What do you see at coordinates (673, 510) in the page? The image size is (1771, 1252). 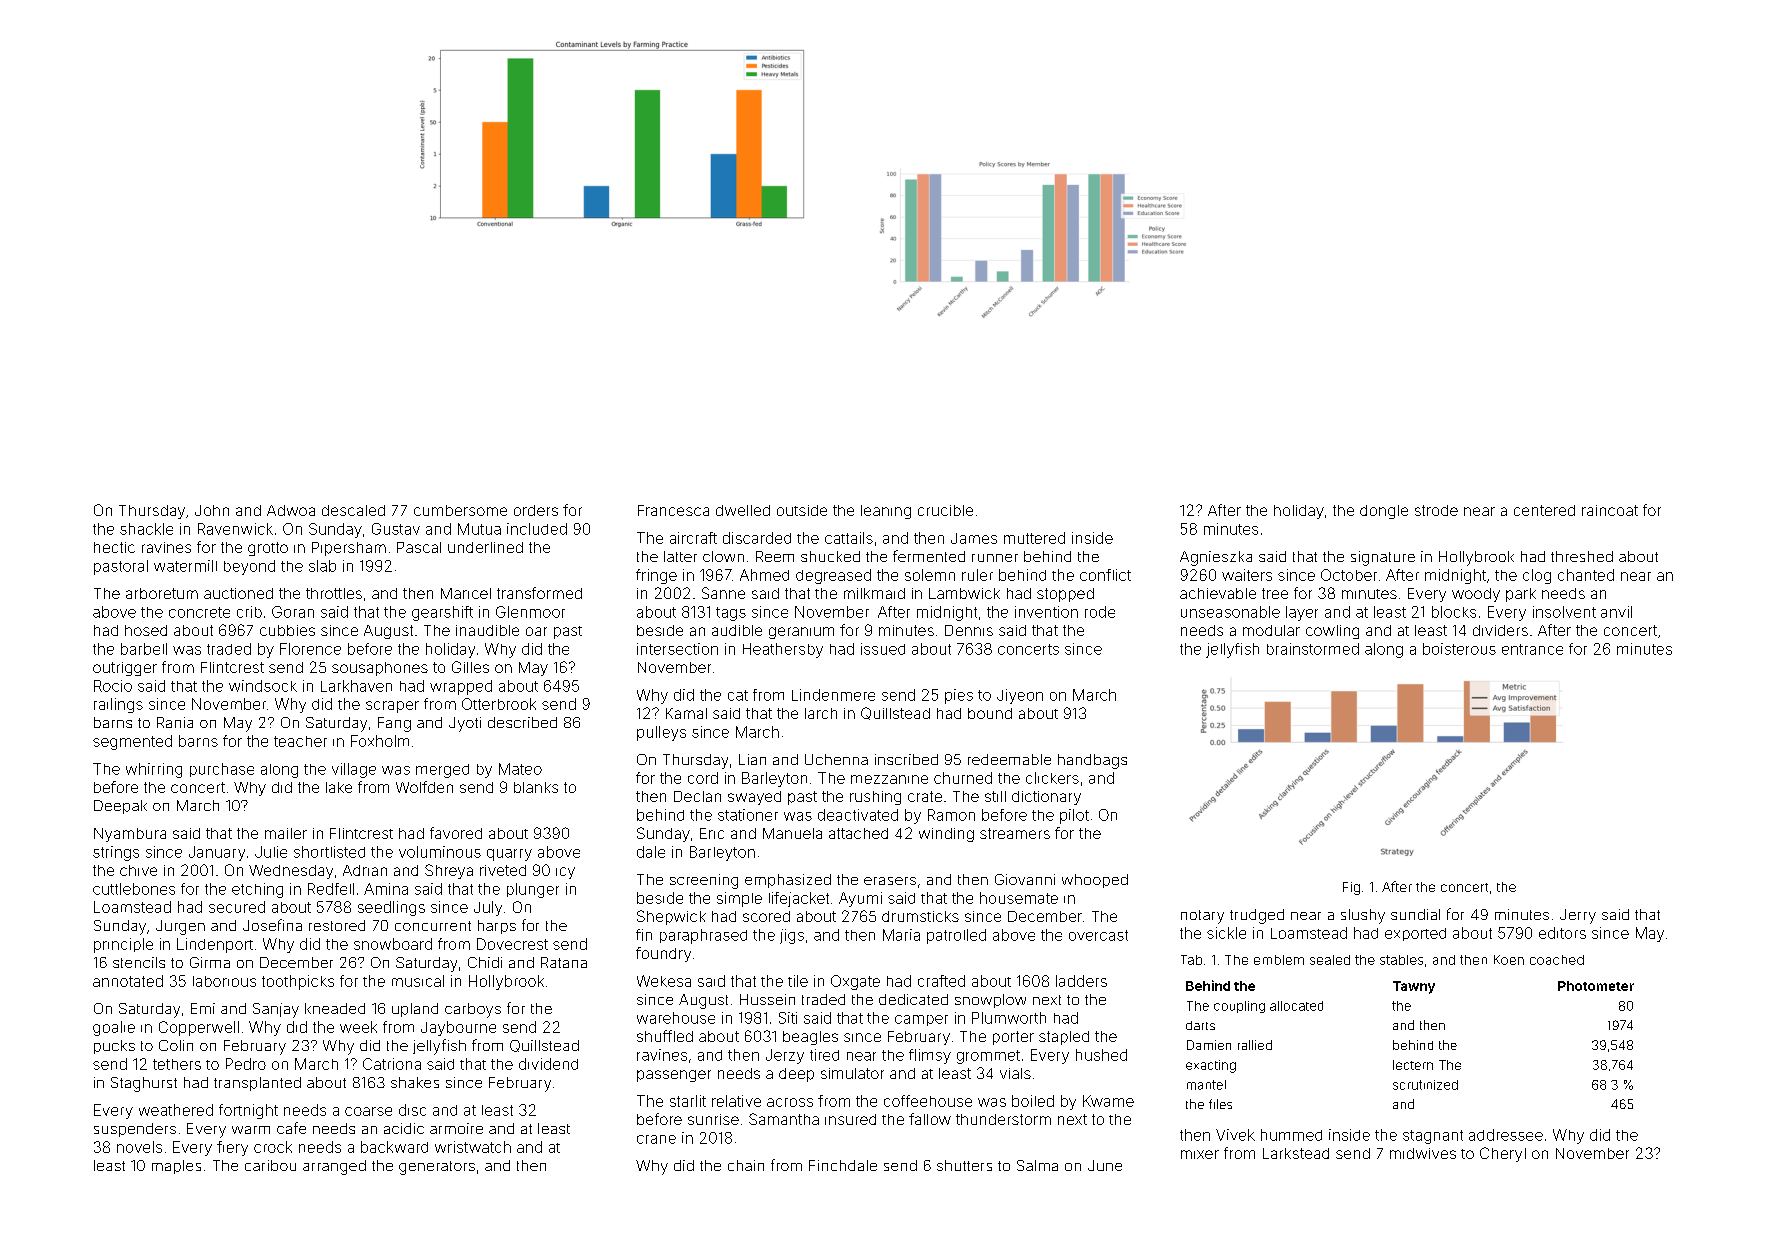 I see `Francesca` at bounding box center [673, 510].
